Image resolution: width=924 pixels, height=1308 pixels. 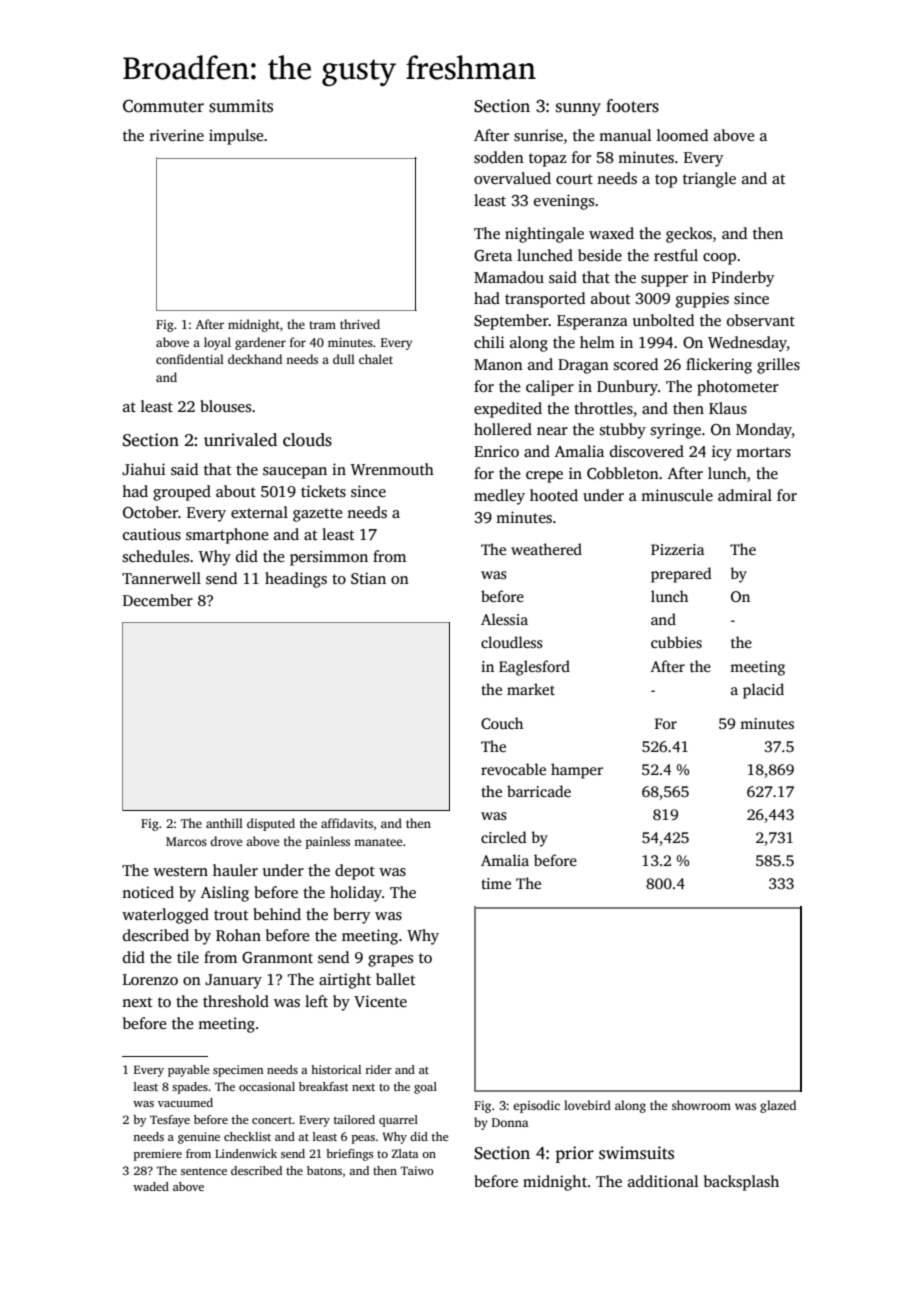 I want to click on gardener, so click(x=260, y=343).
